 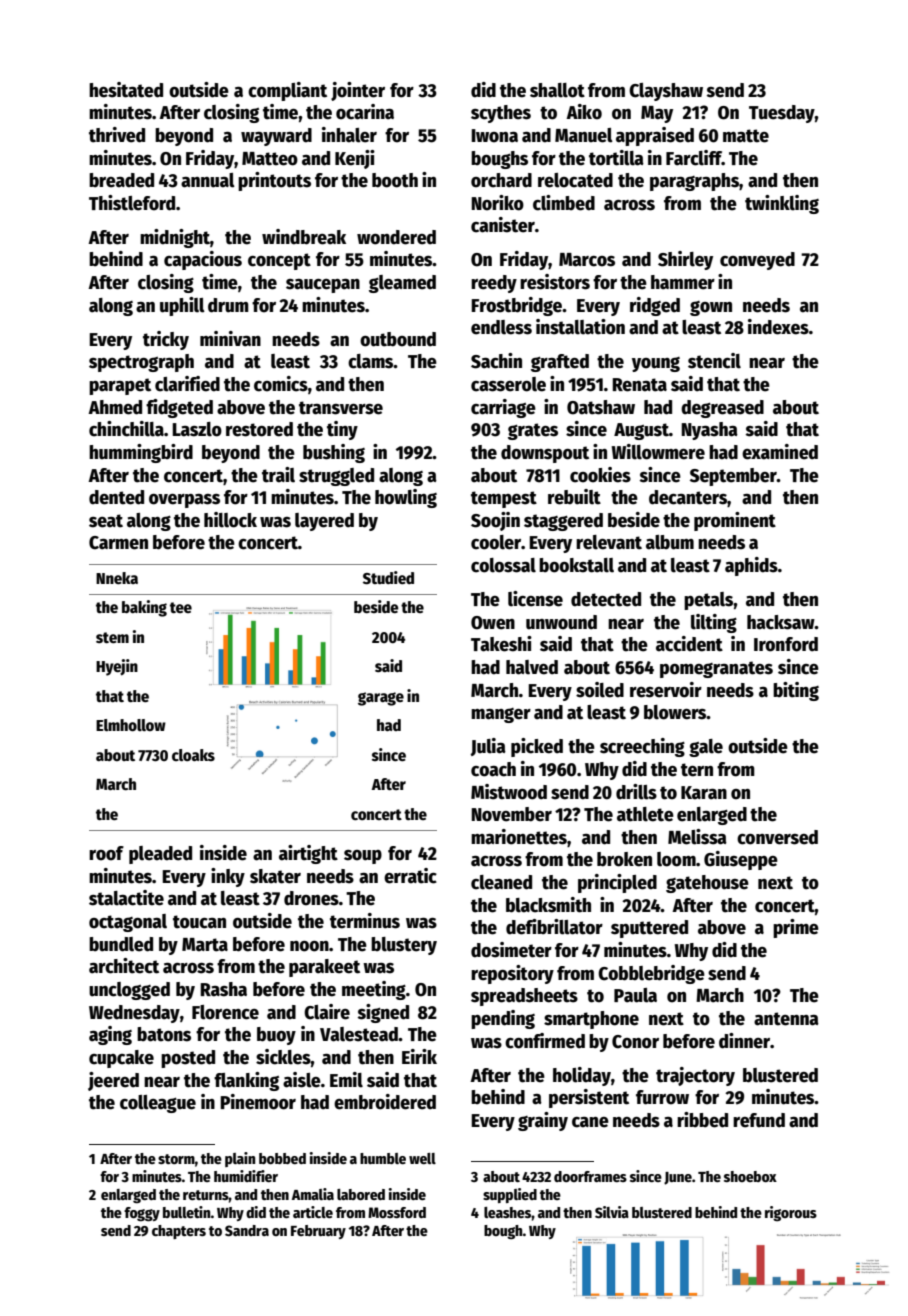 I want to click on aphids, so click(x=751, y=566).
